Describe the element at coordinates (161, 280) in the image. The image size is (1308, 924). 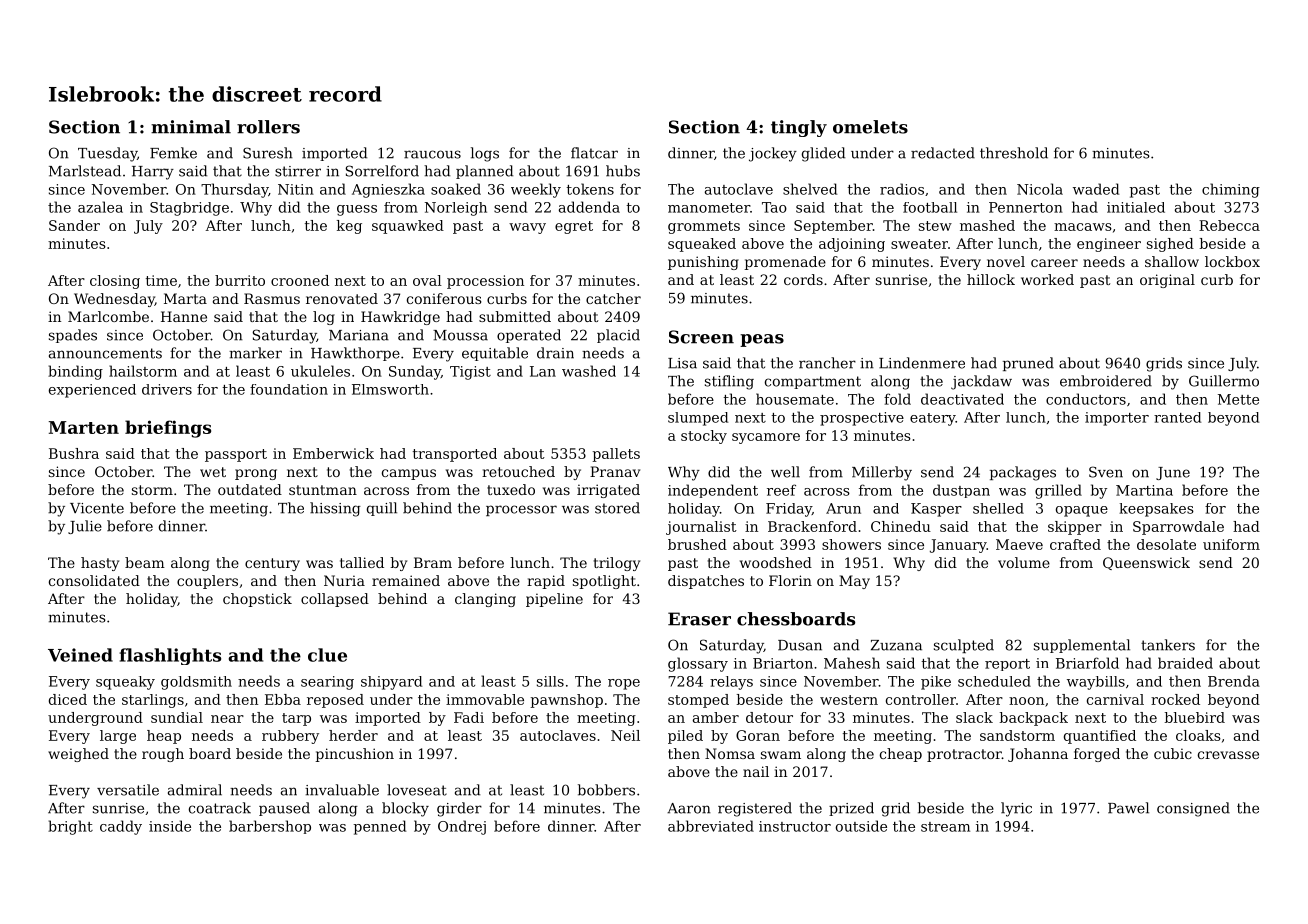
I see `time` at that location.
